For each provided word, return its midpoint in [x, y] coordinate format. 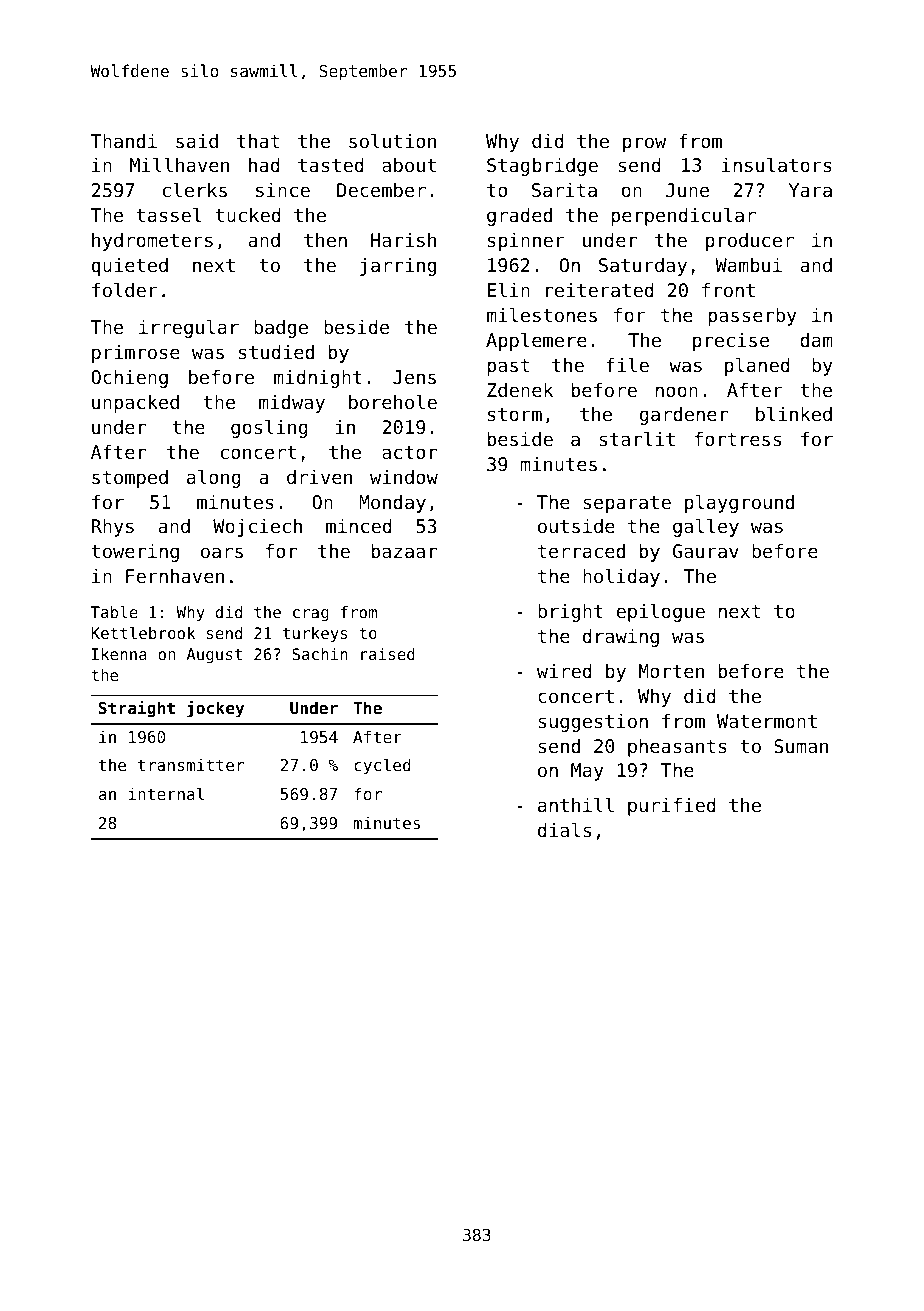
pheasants [677, 748]
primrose [136, 354]
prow [644, 144]
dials [564, 829]
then [325, 240]
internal [166, 793]
